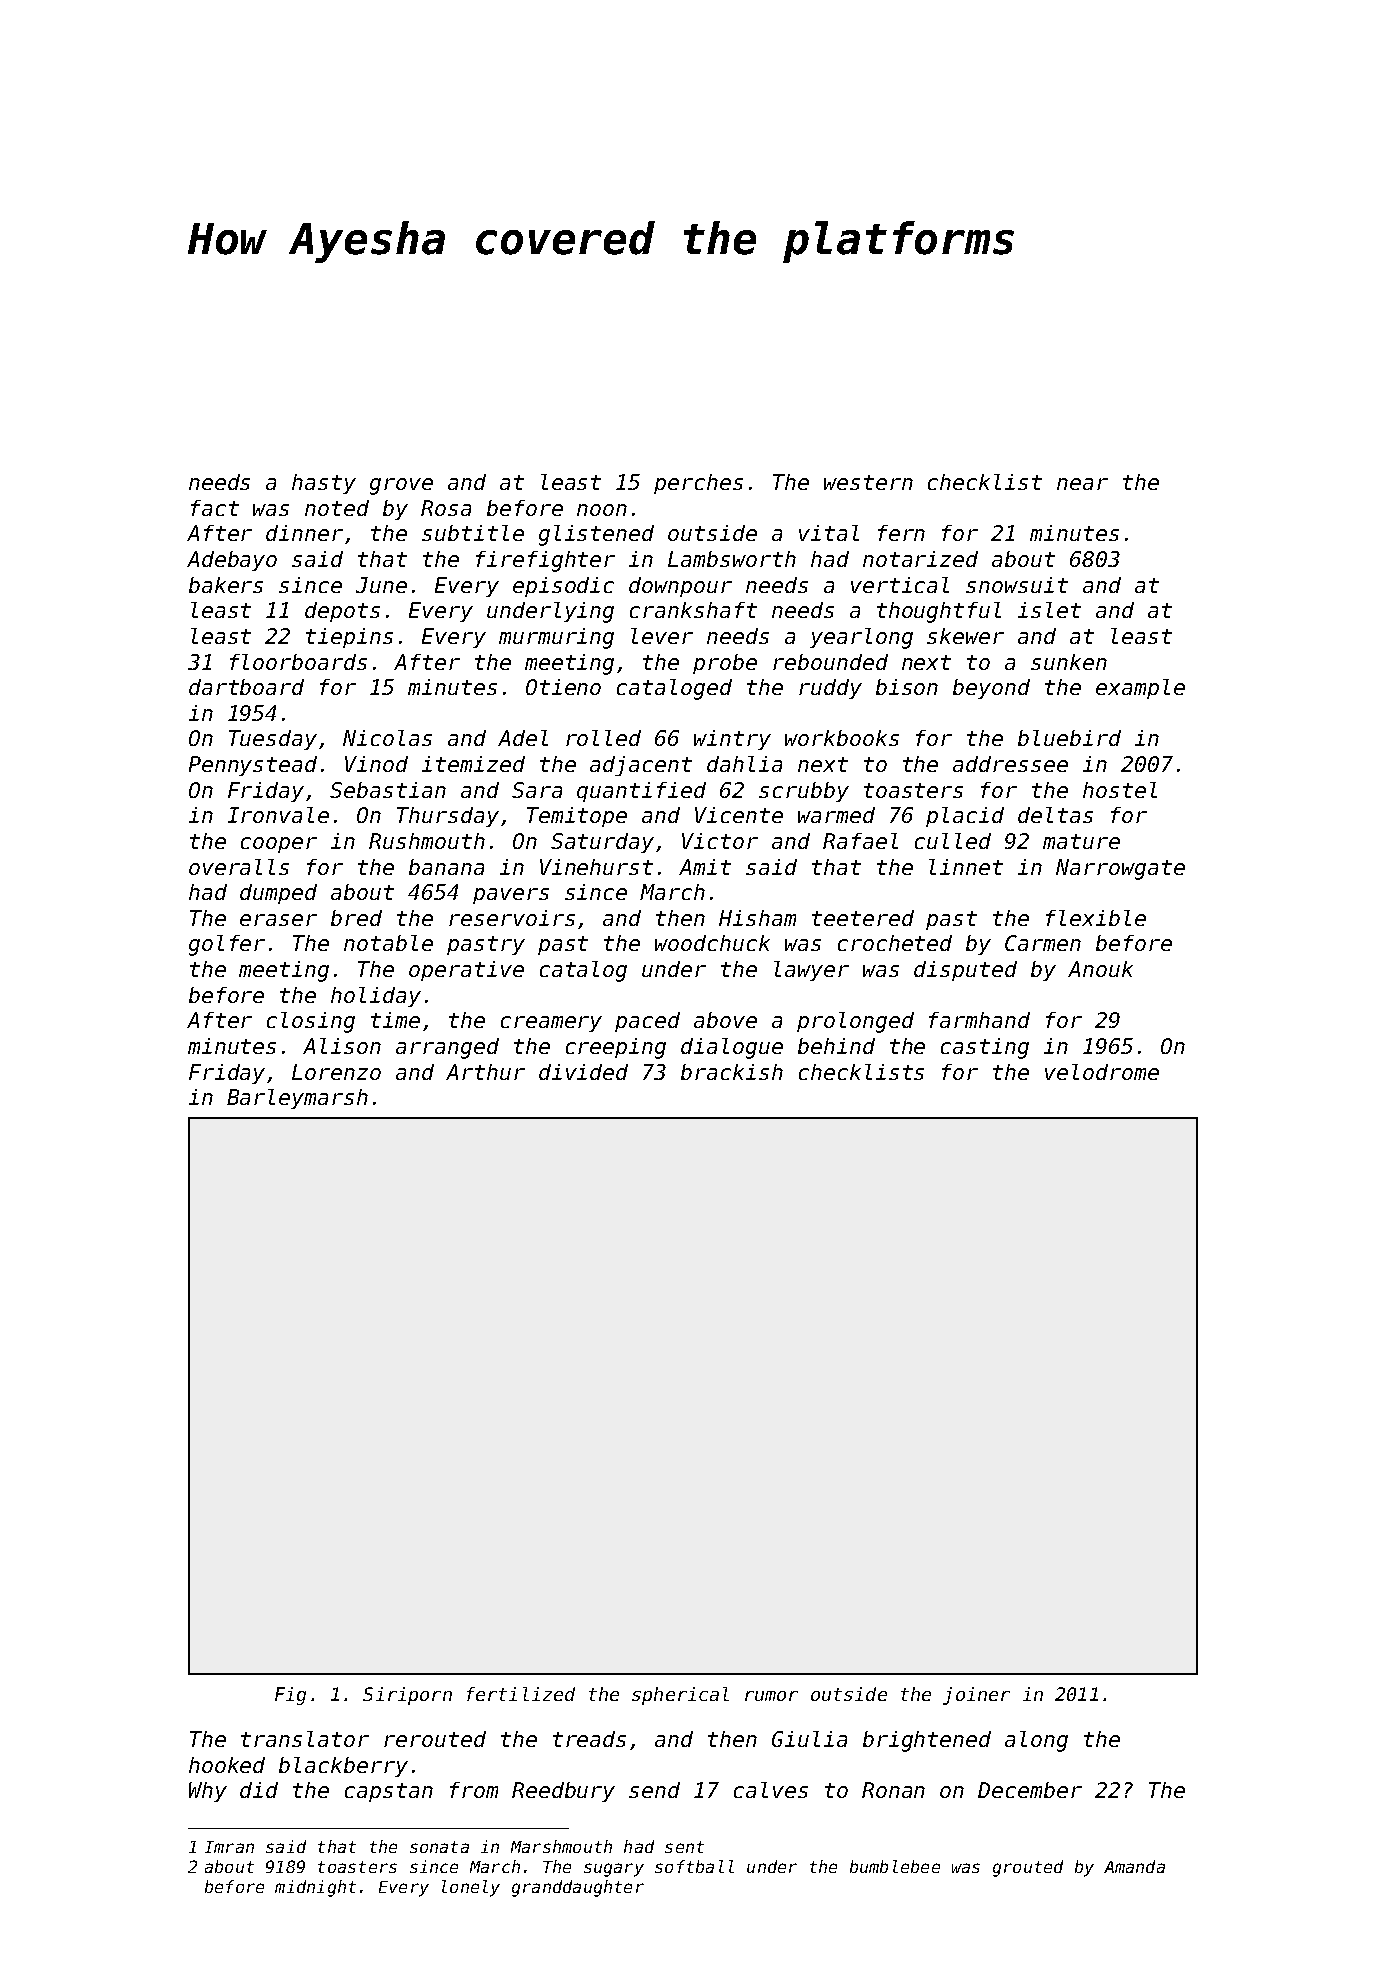  Describe the element at coordinates (407, 1696) in the document. I see `Siriporn` at that location.
